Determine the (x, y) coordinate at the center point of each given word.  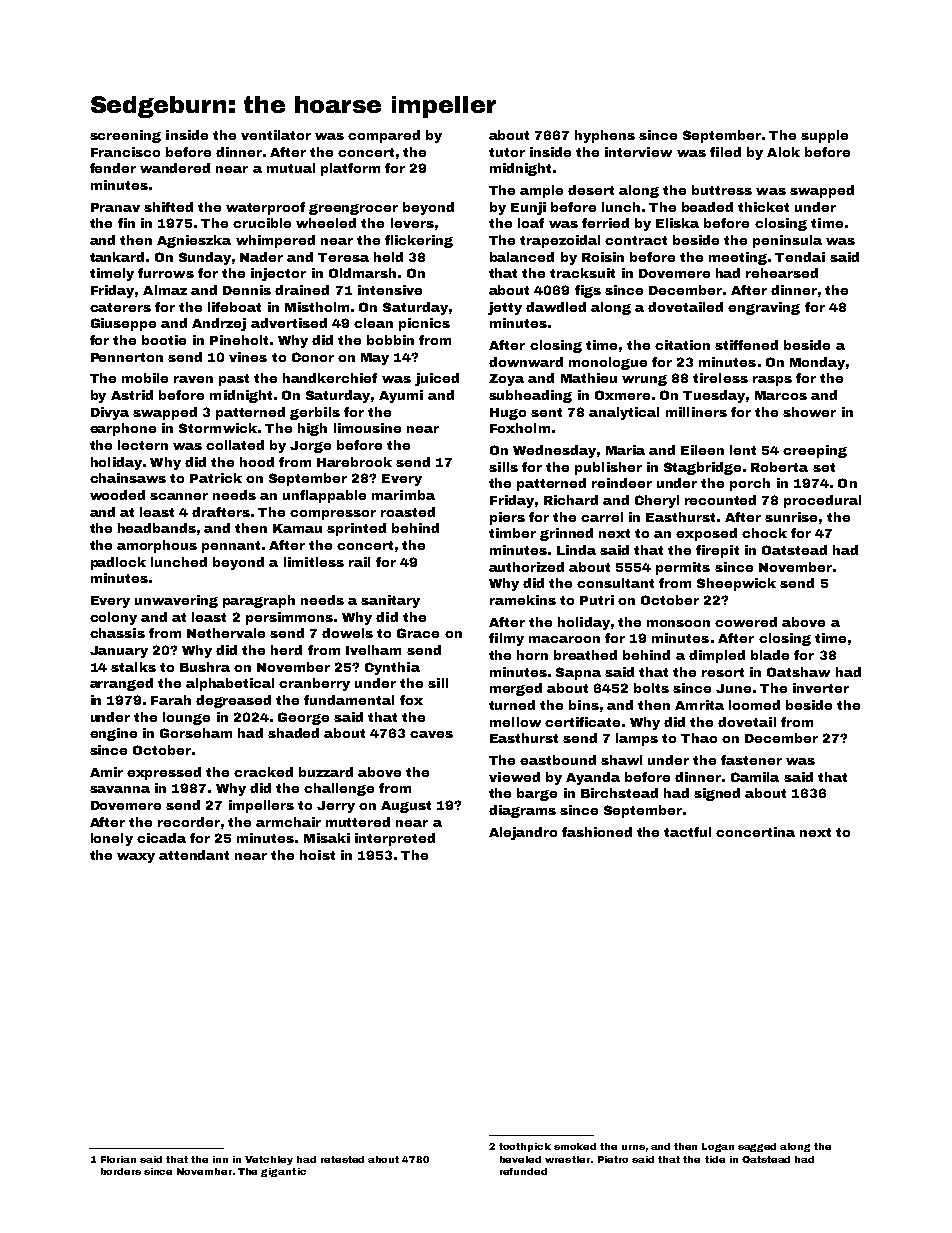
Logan (718, 1147)
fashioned (597, 832)
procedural (822, 501)
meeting (738, 258)
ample (541, 191)
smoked (575, 1146)
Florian (118, 1159)
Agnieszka (194, 241)
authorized (526, 567)
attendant (194, 855)
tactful (687, 832)
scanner (179, 496)
